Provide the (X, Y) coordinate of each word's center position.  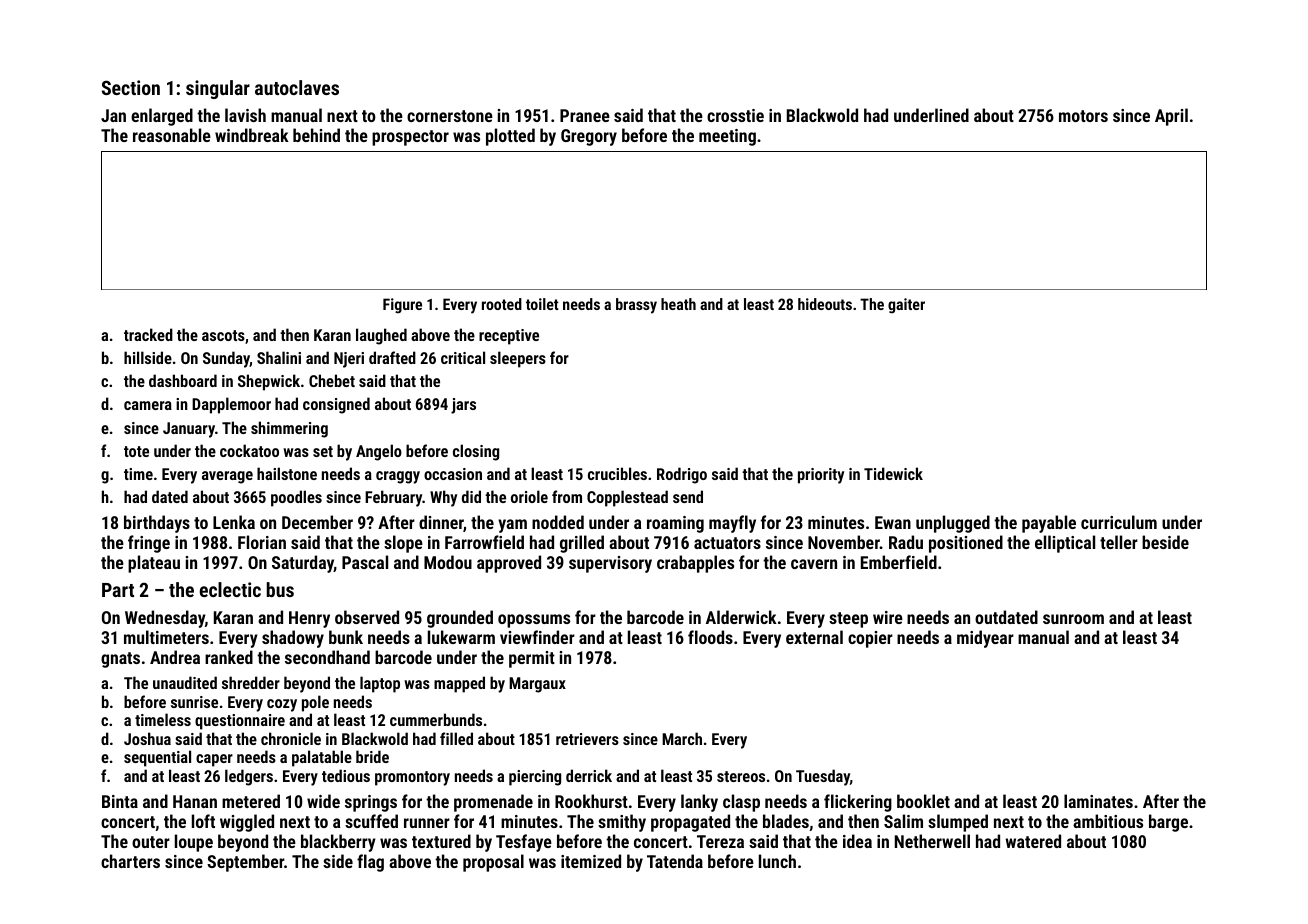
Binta (120, 801)
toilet (542, 304)
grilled (582, 544)
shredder (251, 682)
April (1171, 117)
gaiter (906, 306)
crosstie (735, 115)
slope (403, 544)
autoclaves (297, 87)
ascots (223, 335)
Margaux (537, 685)
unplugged (953, 524)
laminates (1098, 801)
